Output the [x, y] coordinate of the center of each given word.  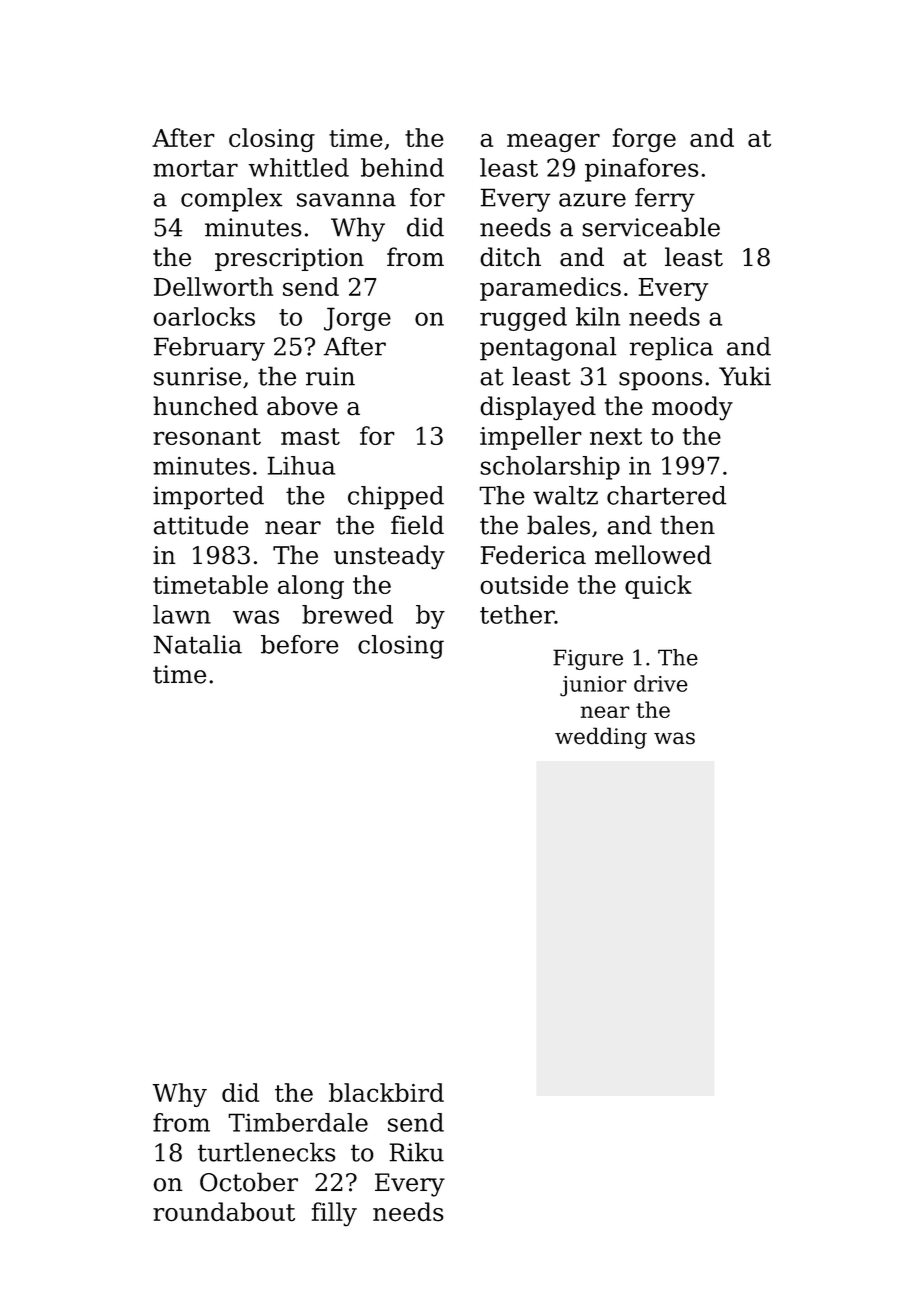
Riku [416, 1152]
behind [402, 167]
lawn [182, 614]
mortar [195, 168]
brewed [347, 614]
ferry [665, 200]
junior [593, 686]
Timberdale [298, 1122]
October [249, 1182]
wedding [601, 738]
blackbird [386, 1092]
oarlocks [204, 316]
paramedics [550, 289]
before [300, 644]
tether [517, 614]
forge [644, 140]
